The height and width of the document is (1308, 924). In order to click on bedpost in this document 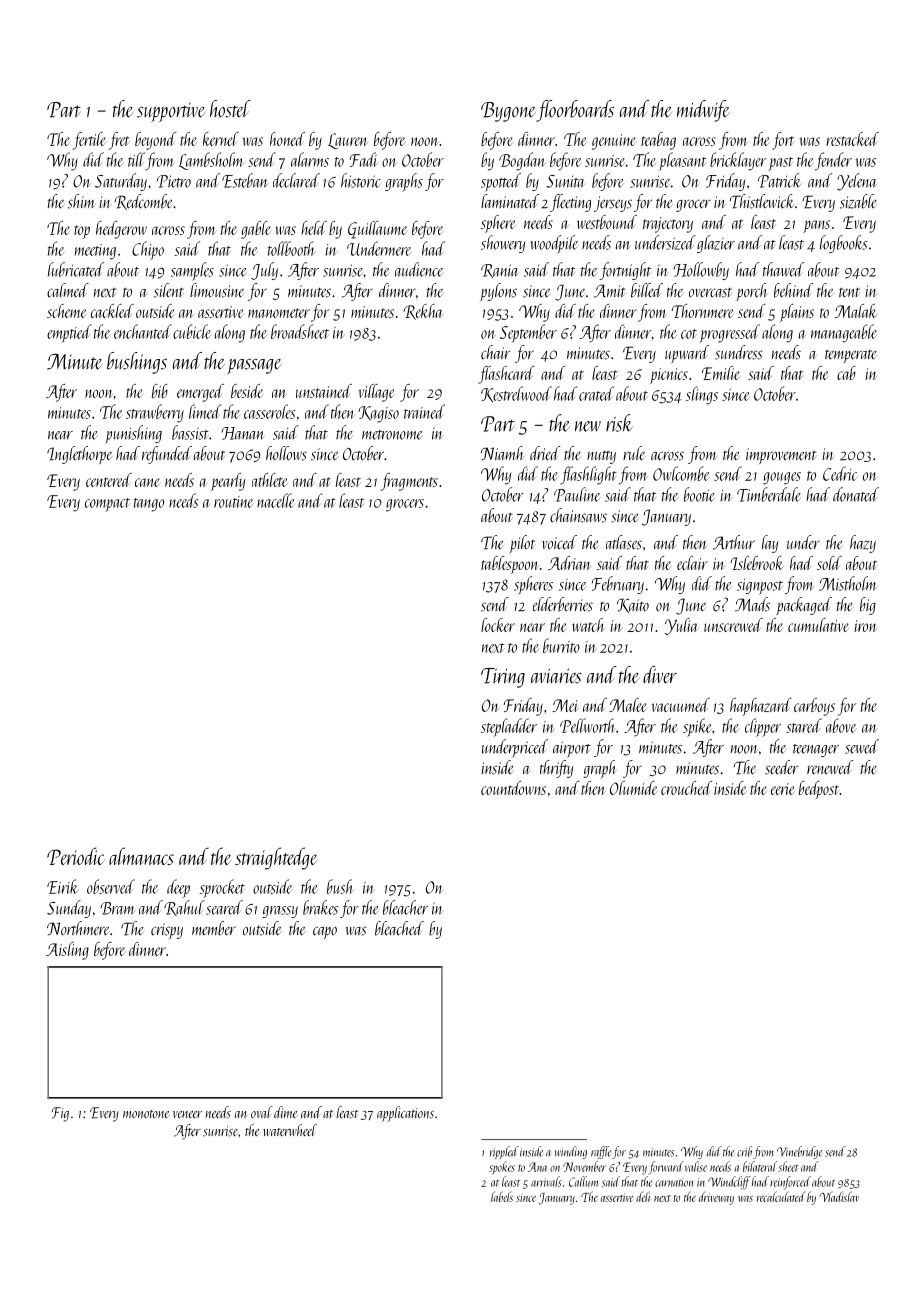, I will do `click(819, 790)`.
